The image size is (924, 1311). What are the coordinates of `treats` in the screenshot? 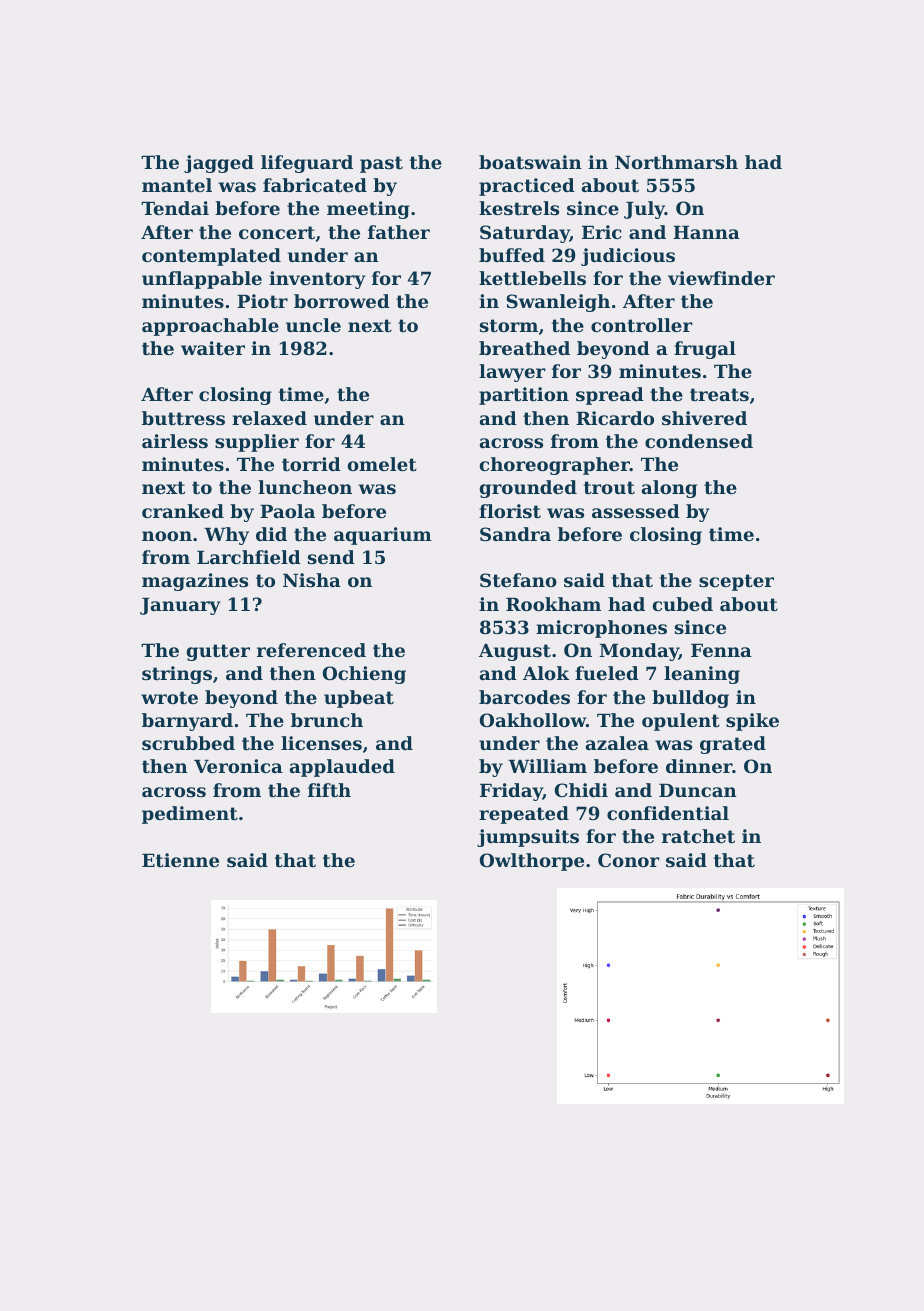 It's located at (719, 394).
